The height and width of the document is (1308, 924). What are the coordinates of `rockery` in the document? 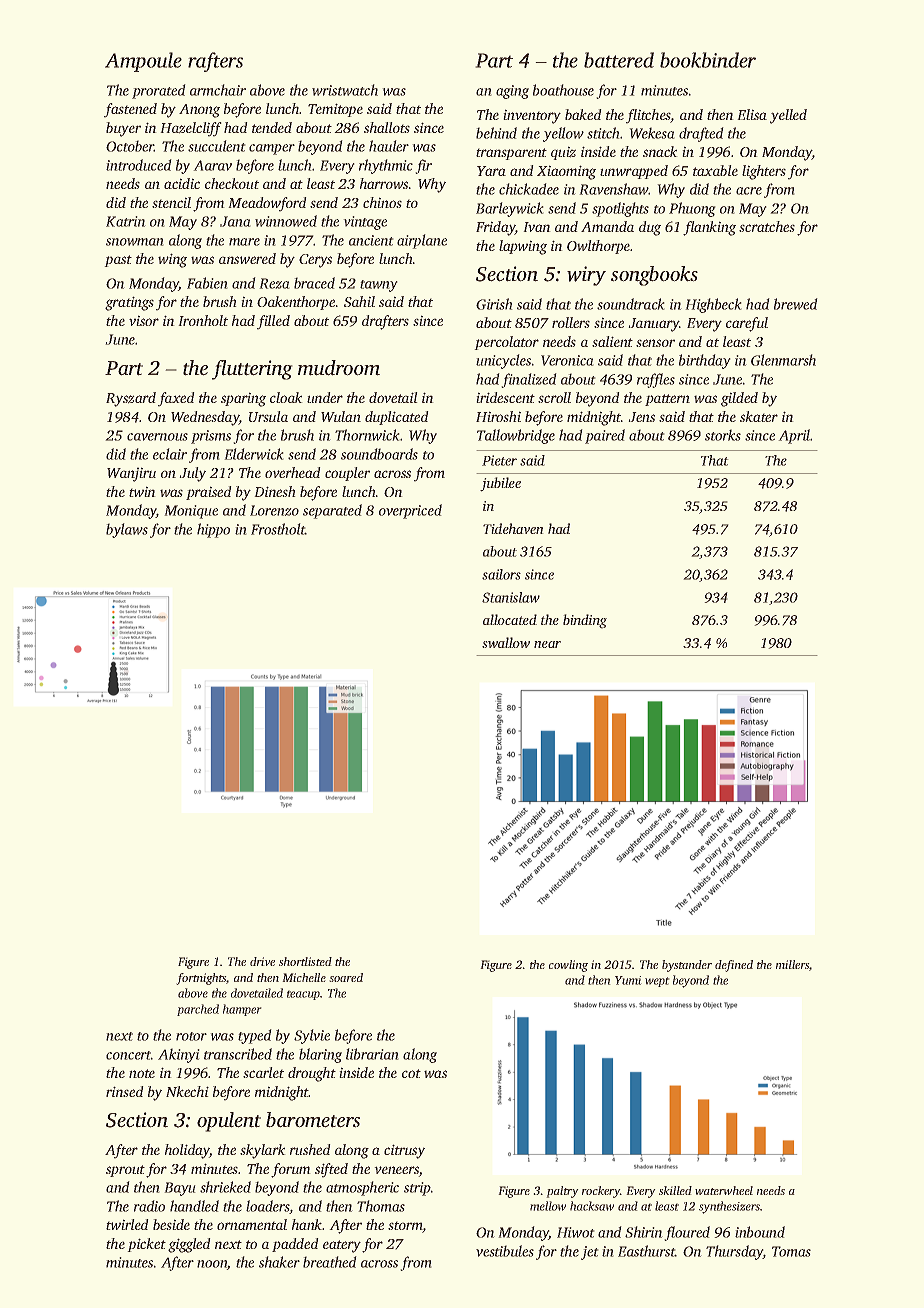 It's located at (601, 1192).
